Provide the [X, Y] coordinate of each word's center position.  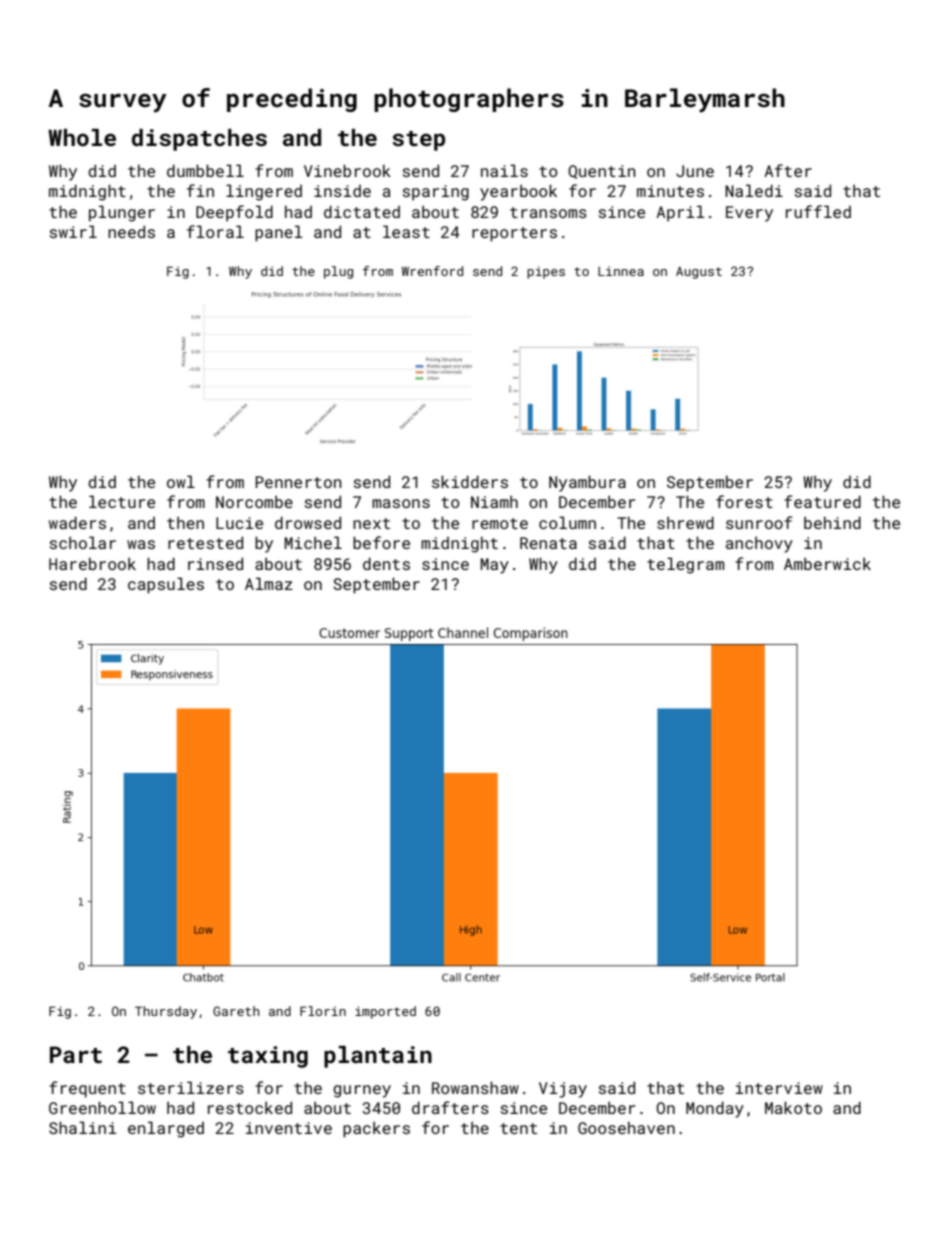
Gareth [236, 1011]
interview [779, 1088]
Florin [323, 1011]
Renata [548, 543]
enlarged [166, 1129]
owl [181, 481]
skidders [470, 481]
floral [215, 231]
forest [744, 501]
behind [832, 522]
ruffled [818, 211]
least [406, 231]
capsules [166, 585]
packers [376, 1130]
